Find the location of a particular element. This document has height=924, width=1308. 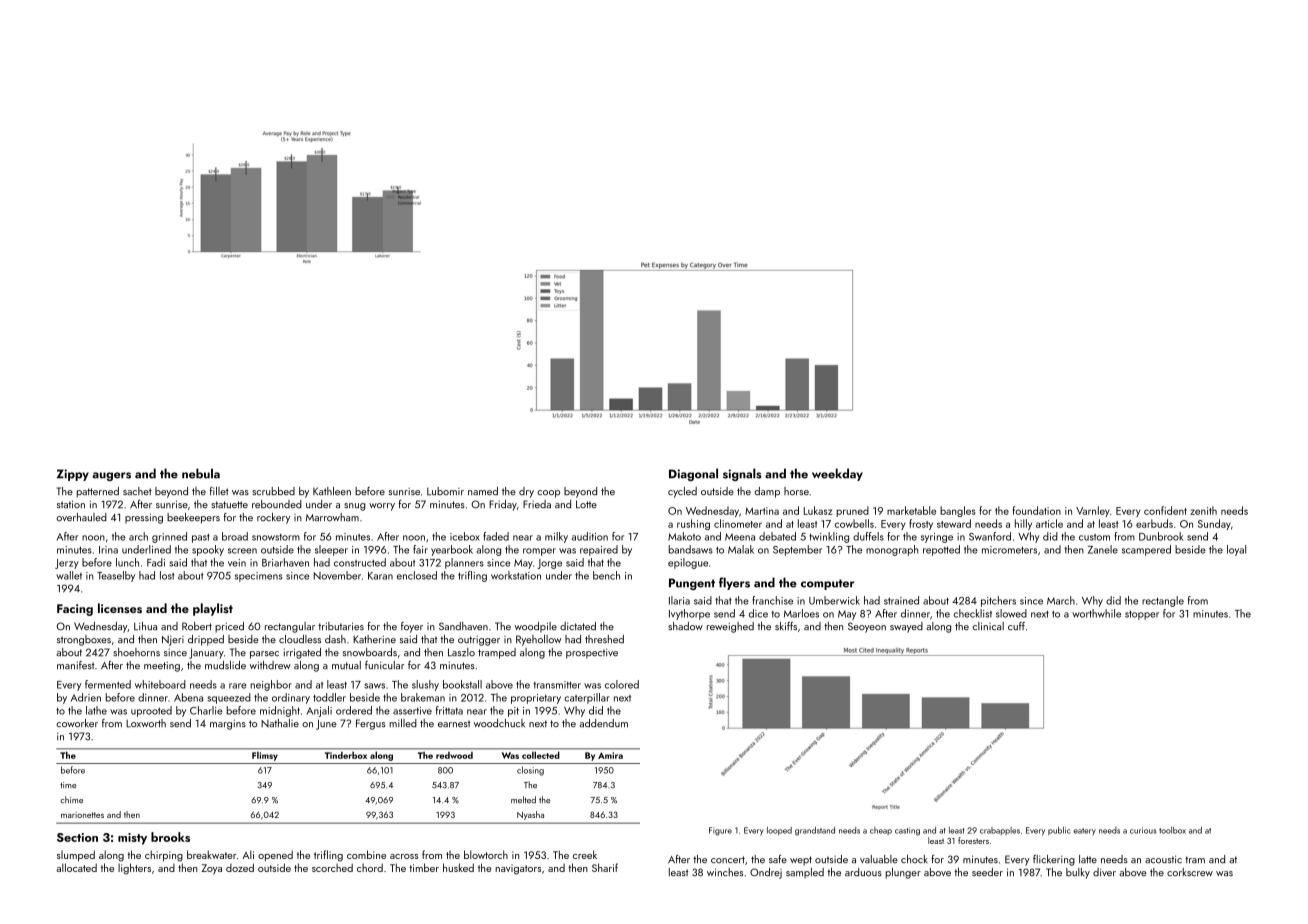

Diagonal is located at coordinates (693, 474).
